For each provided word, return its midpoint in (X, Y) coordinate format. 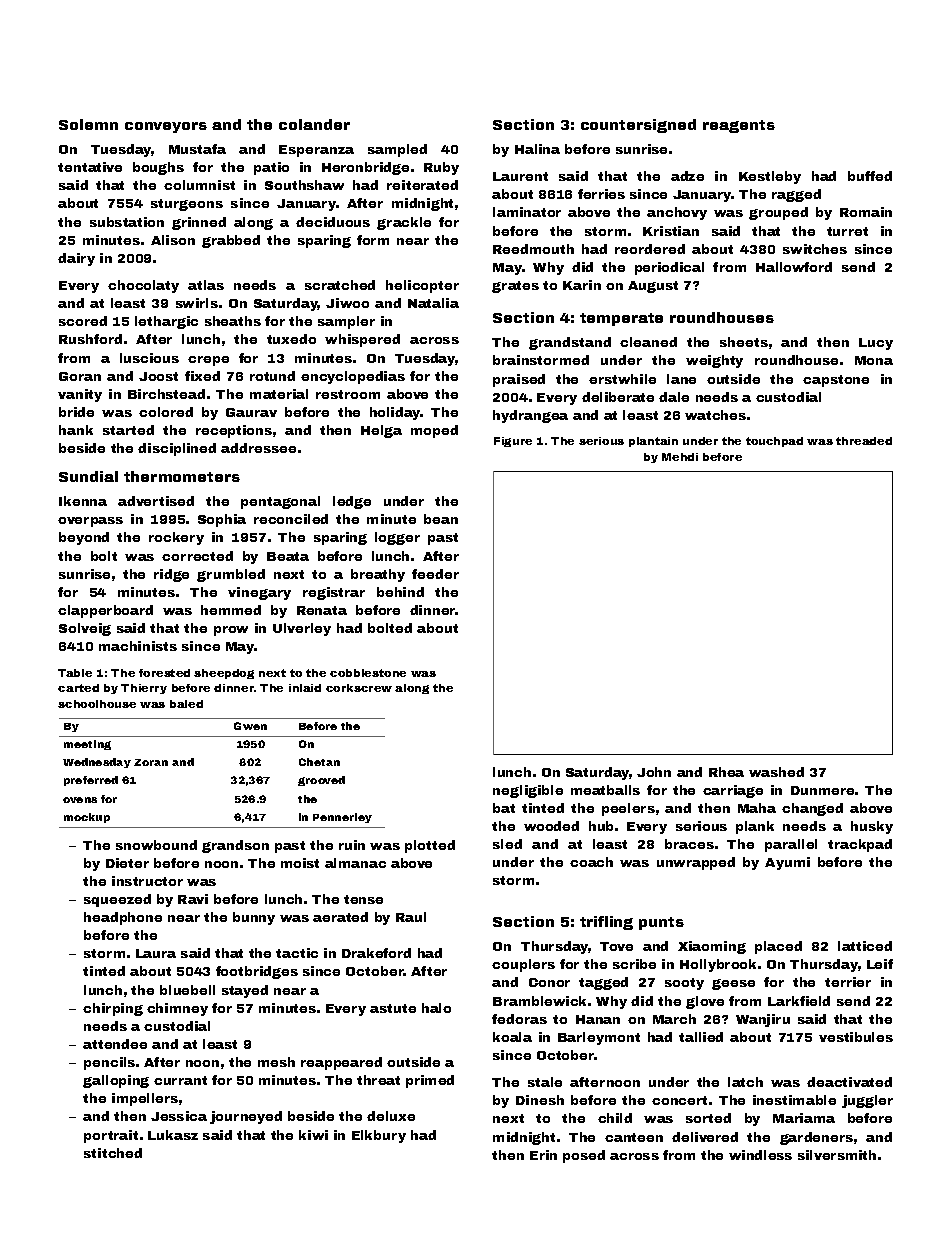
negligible (528, 791)
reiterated (422, 185)
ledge (352, 502)
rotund (272, 376)
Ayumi (787, 863)
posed (584, 1156)
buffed (870, 176)
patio (271, 168)
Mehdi (680, 457)
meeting (87, 745)
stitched (113, 1153)
